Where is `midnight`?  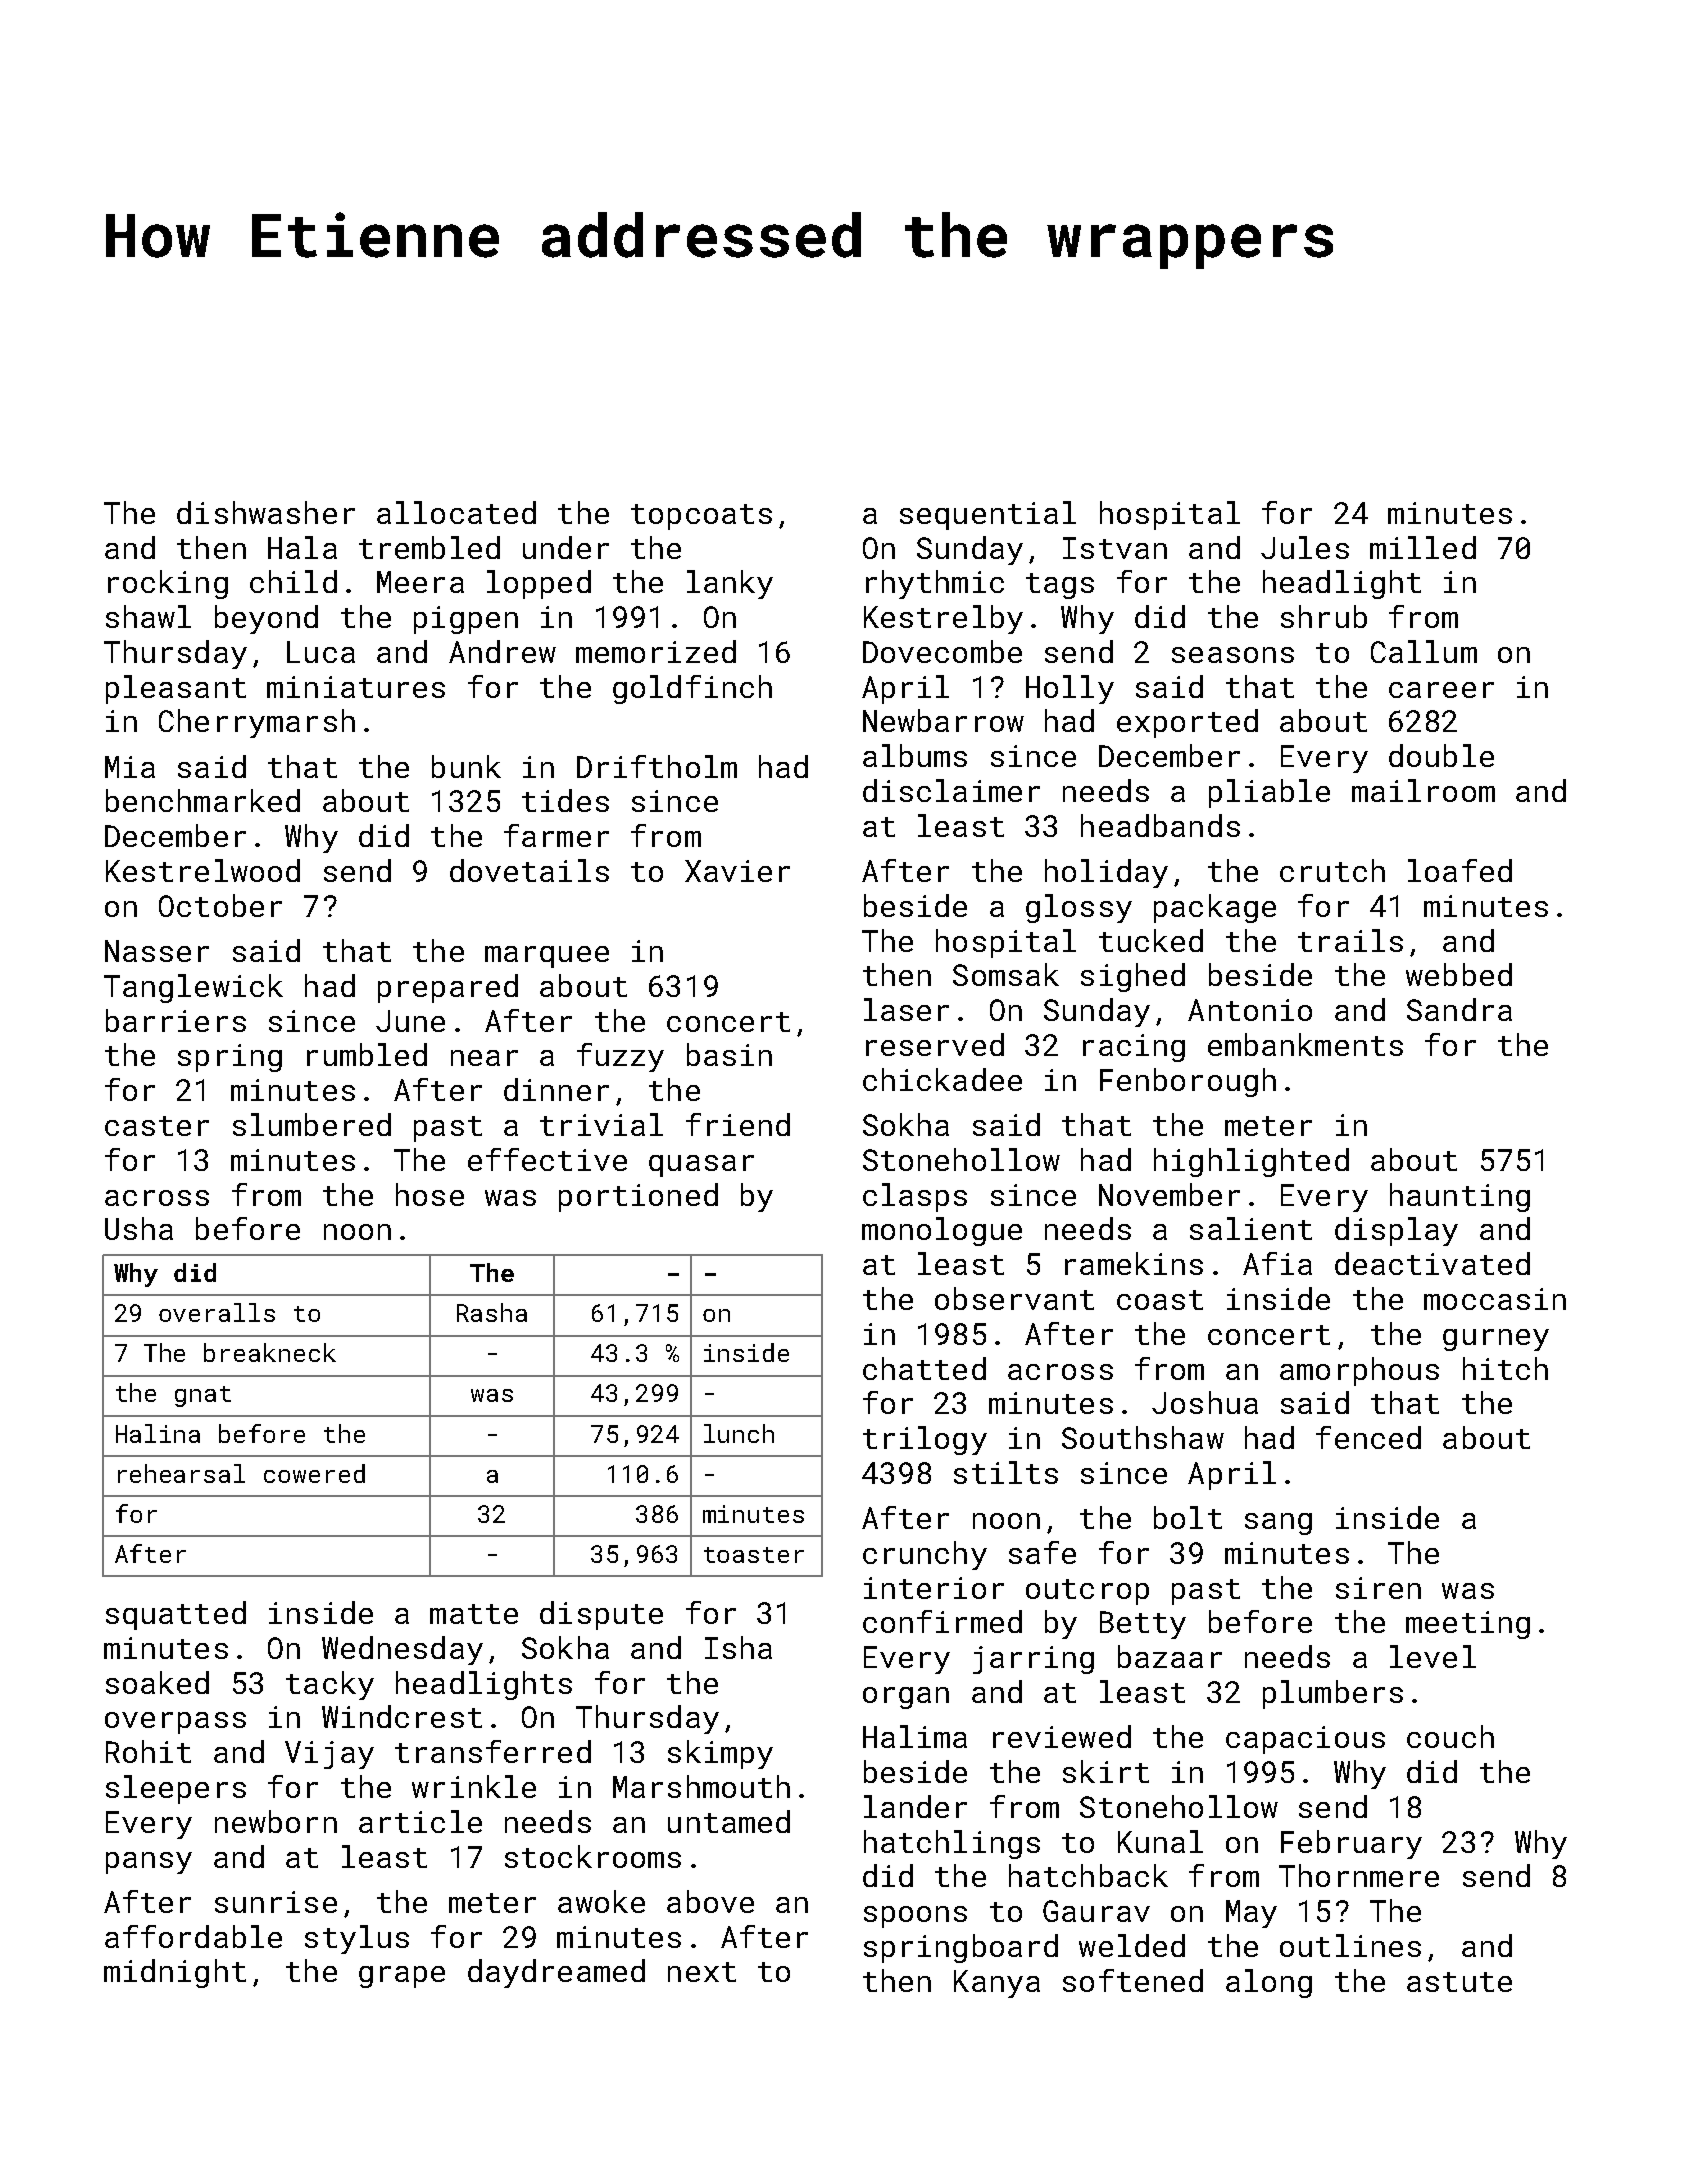
midnight is located at coordinates (175, 1973).
